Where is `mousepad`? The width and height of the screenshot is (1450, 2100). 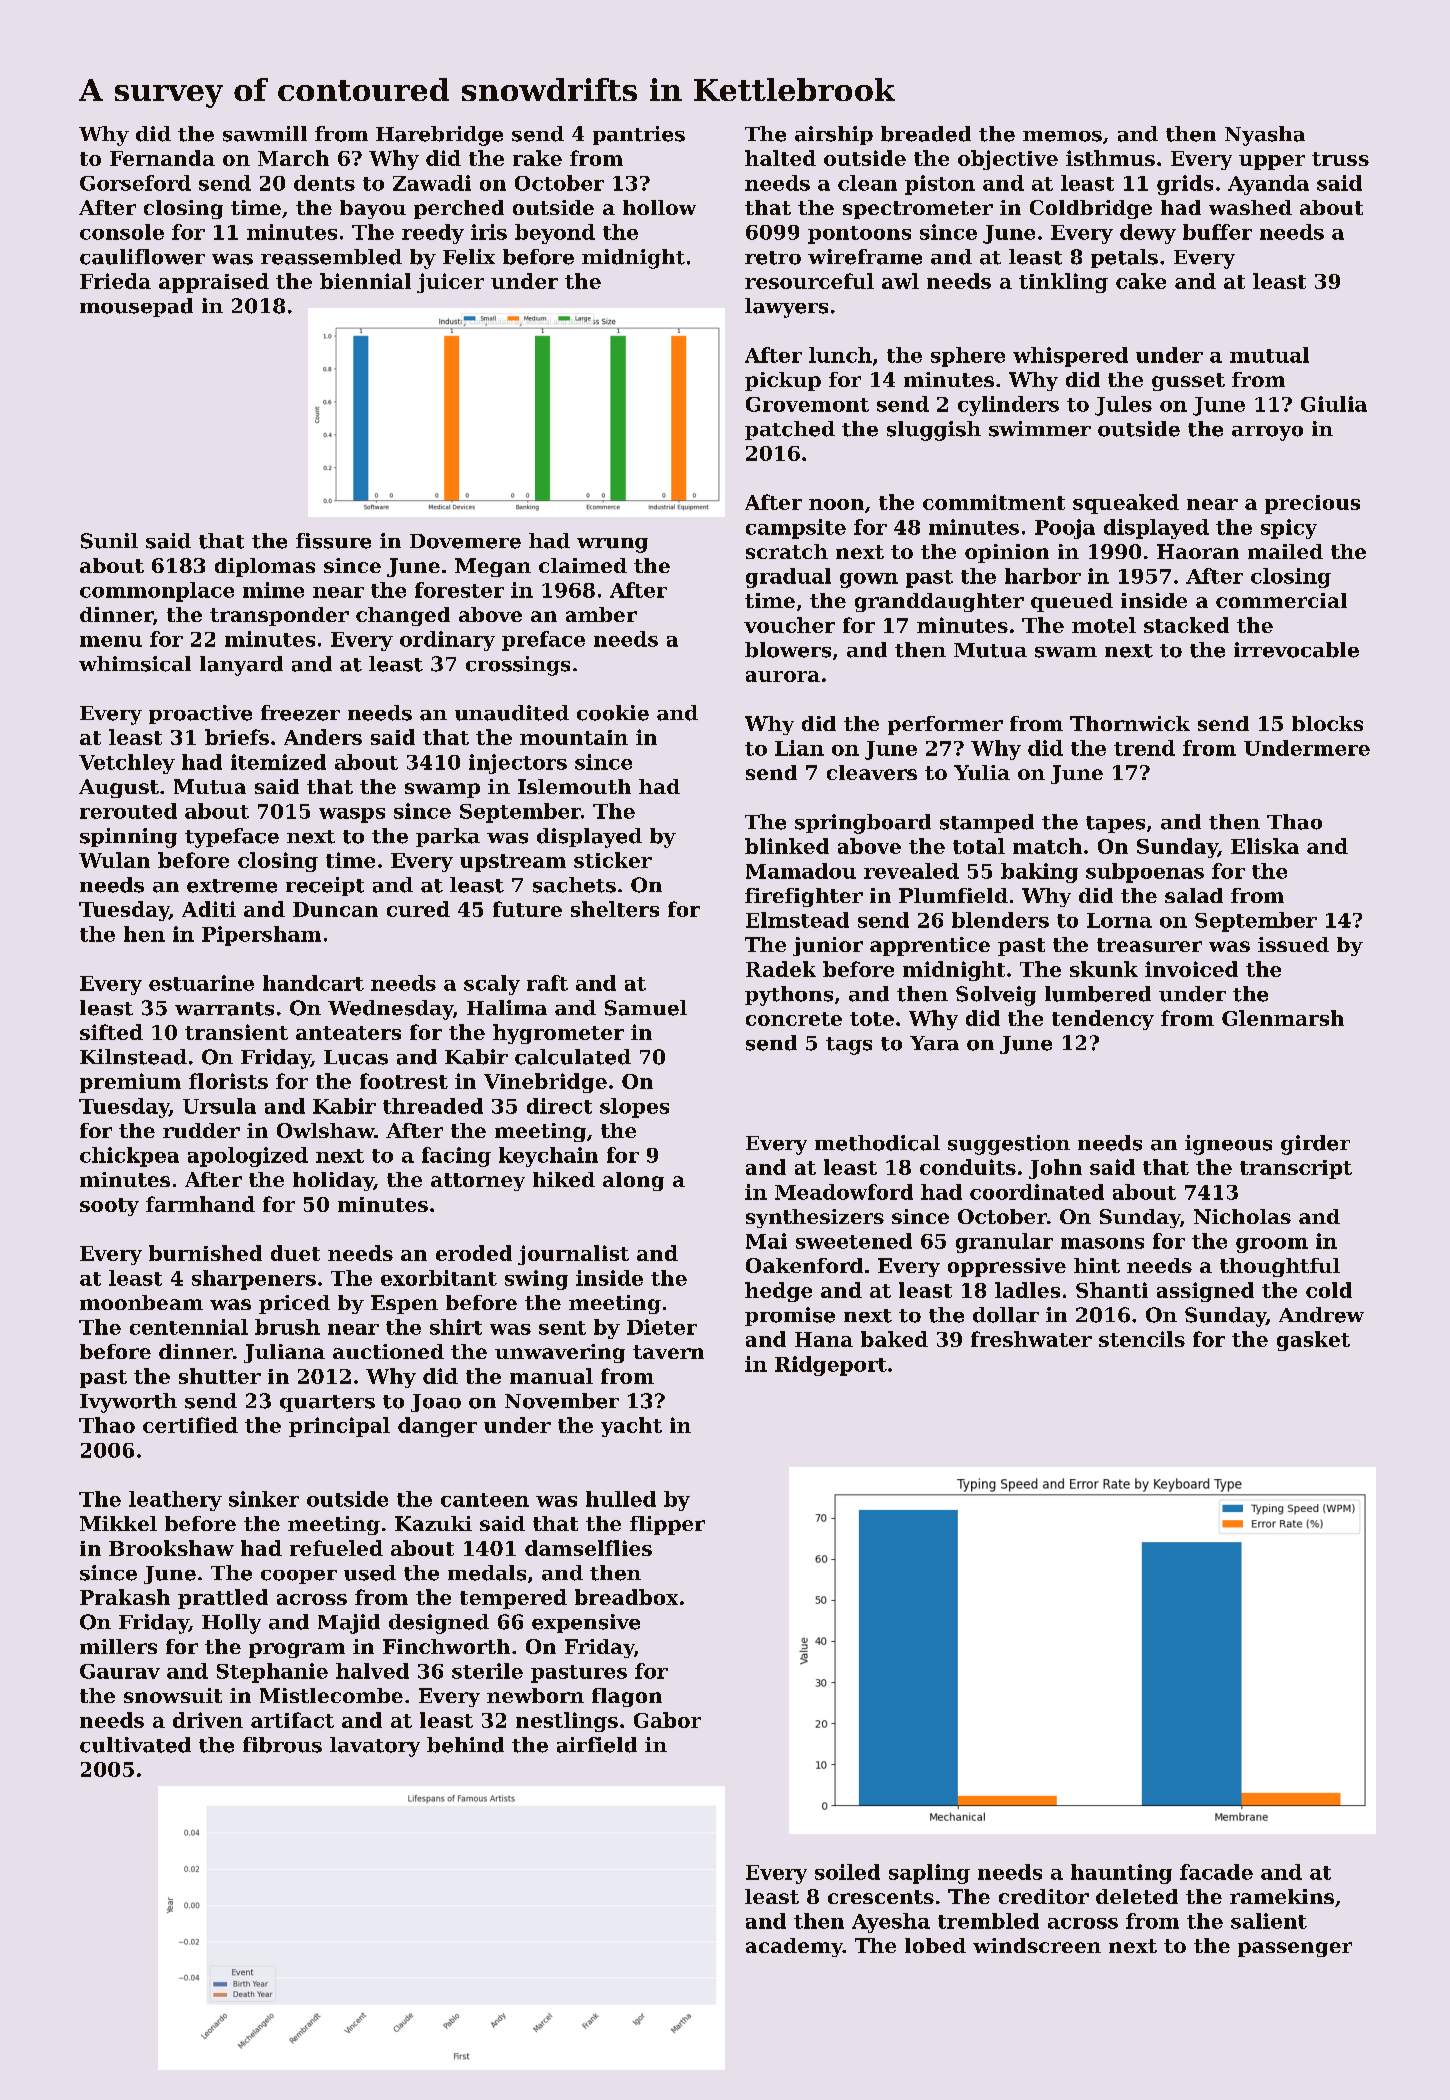 mousepad is located at coordinates (136, 307).
